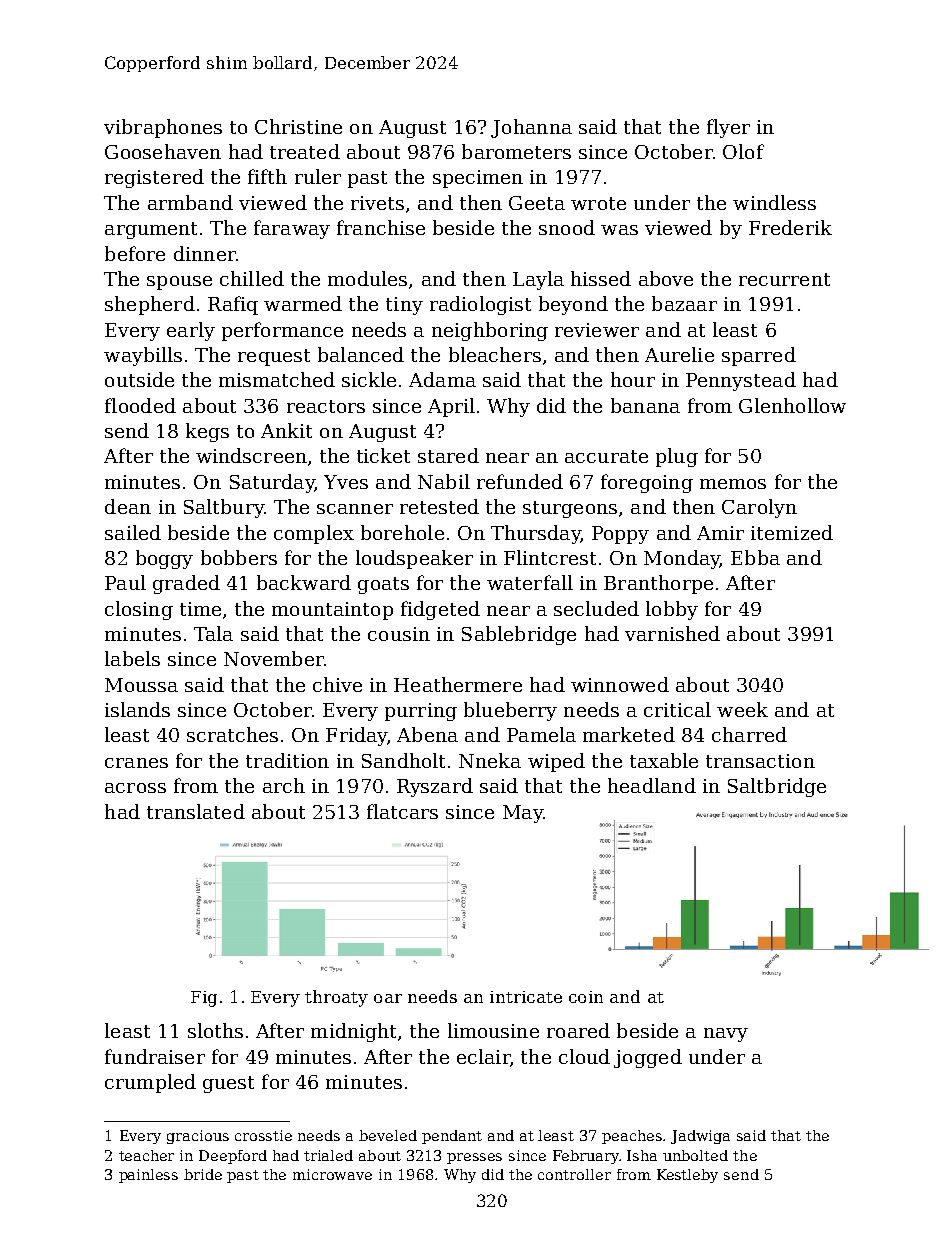  What do you see at coordinates (728, 128) in the page?
I see `flyer` at bounding box center [728, 128].
